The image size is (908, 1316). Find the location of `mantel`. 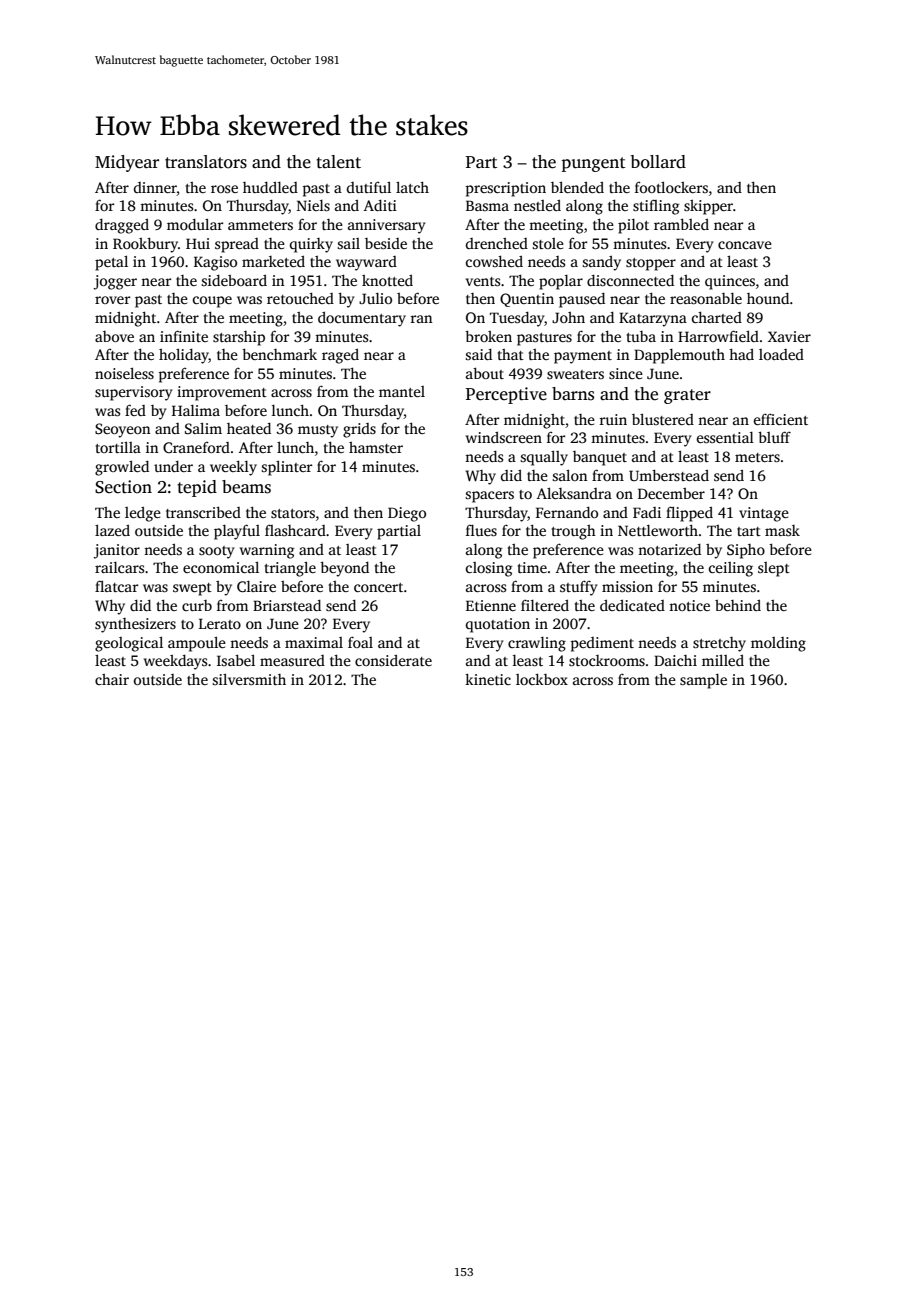

mantel is located at coordinates (402, 391).
